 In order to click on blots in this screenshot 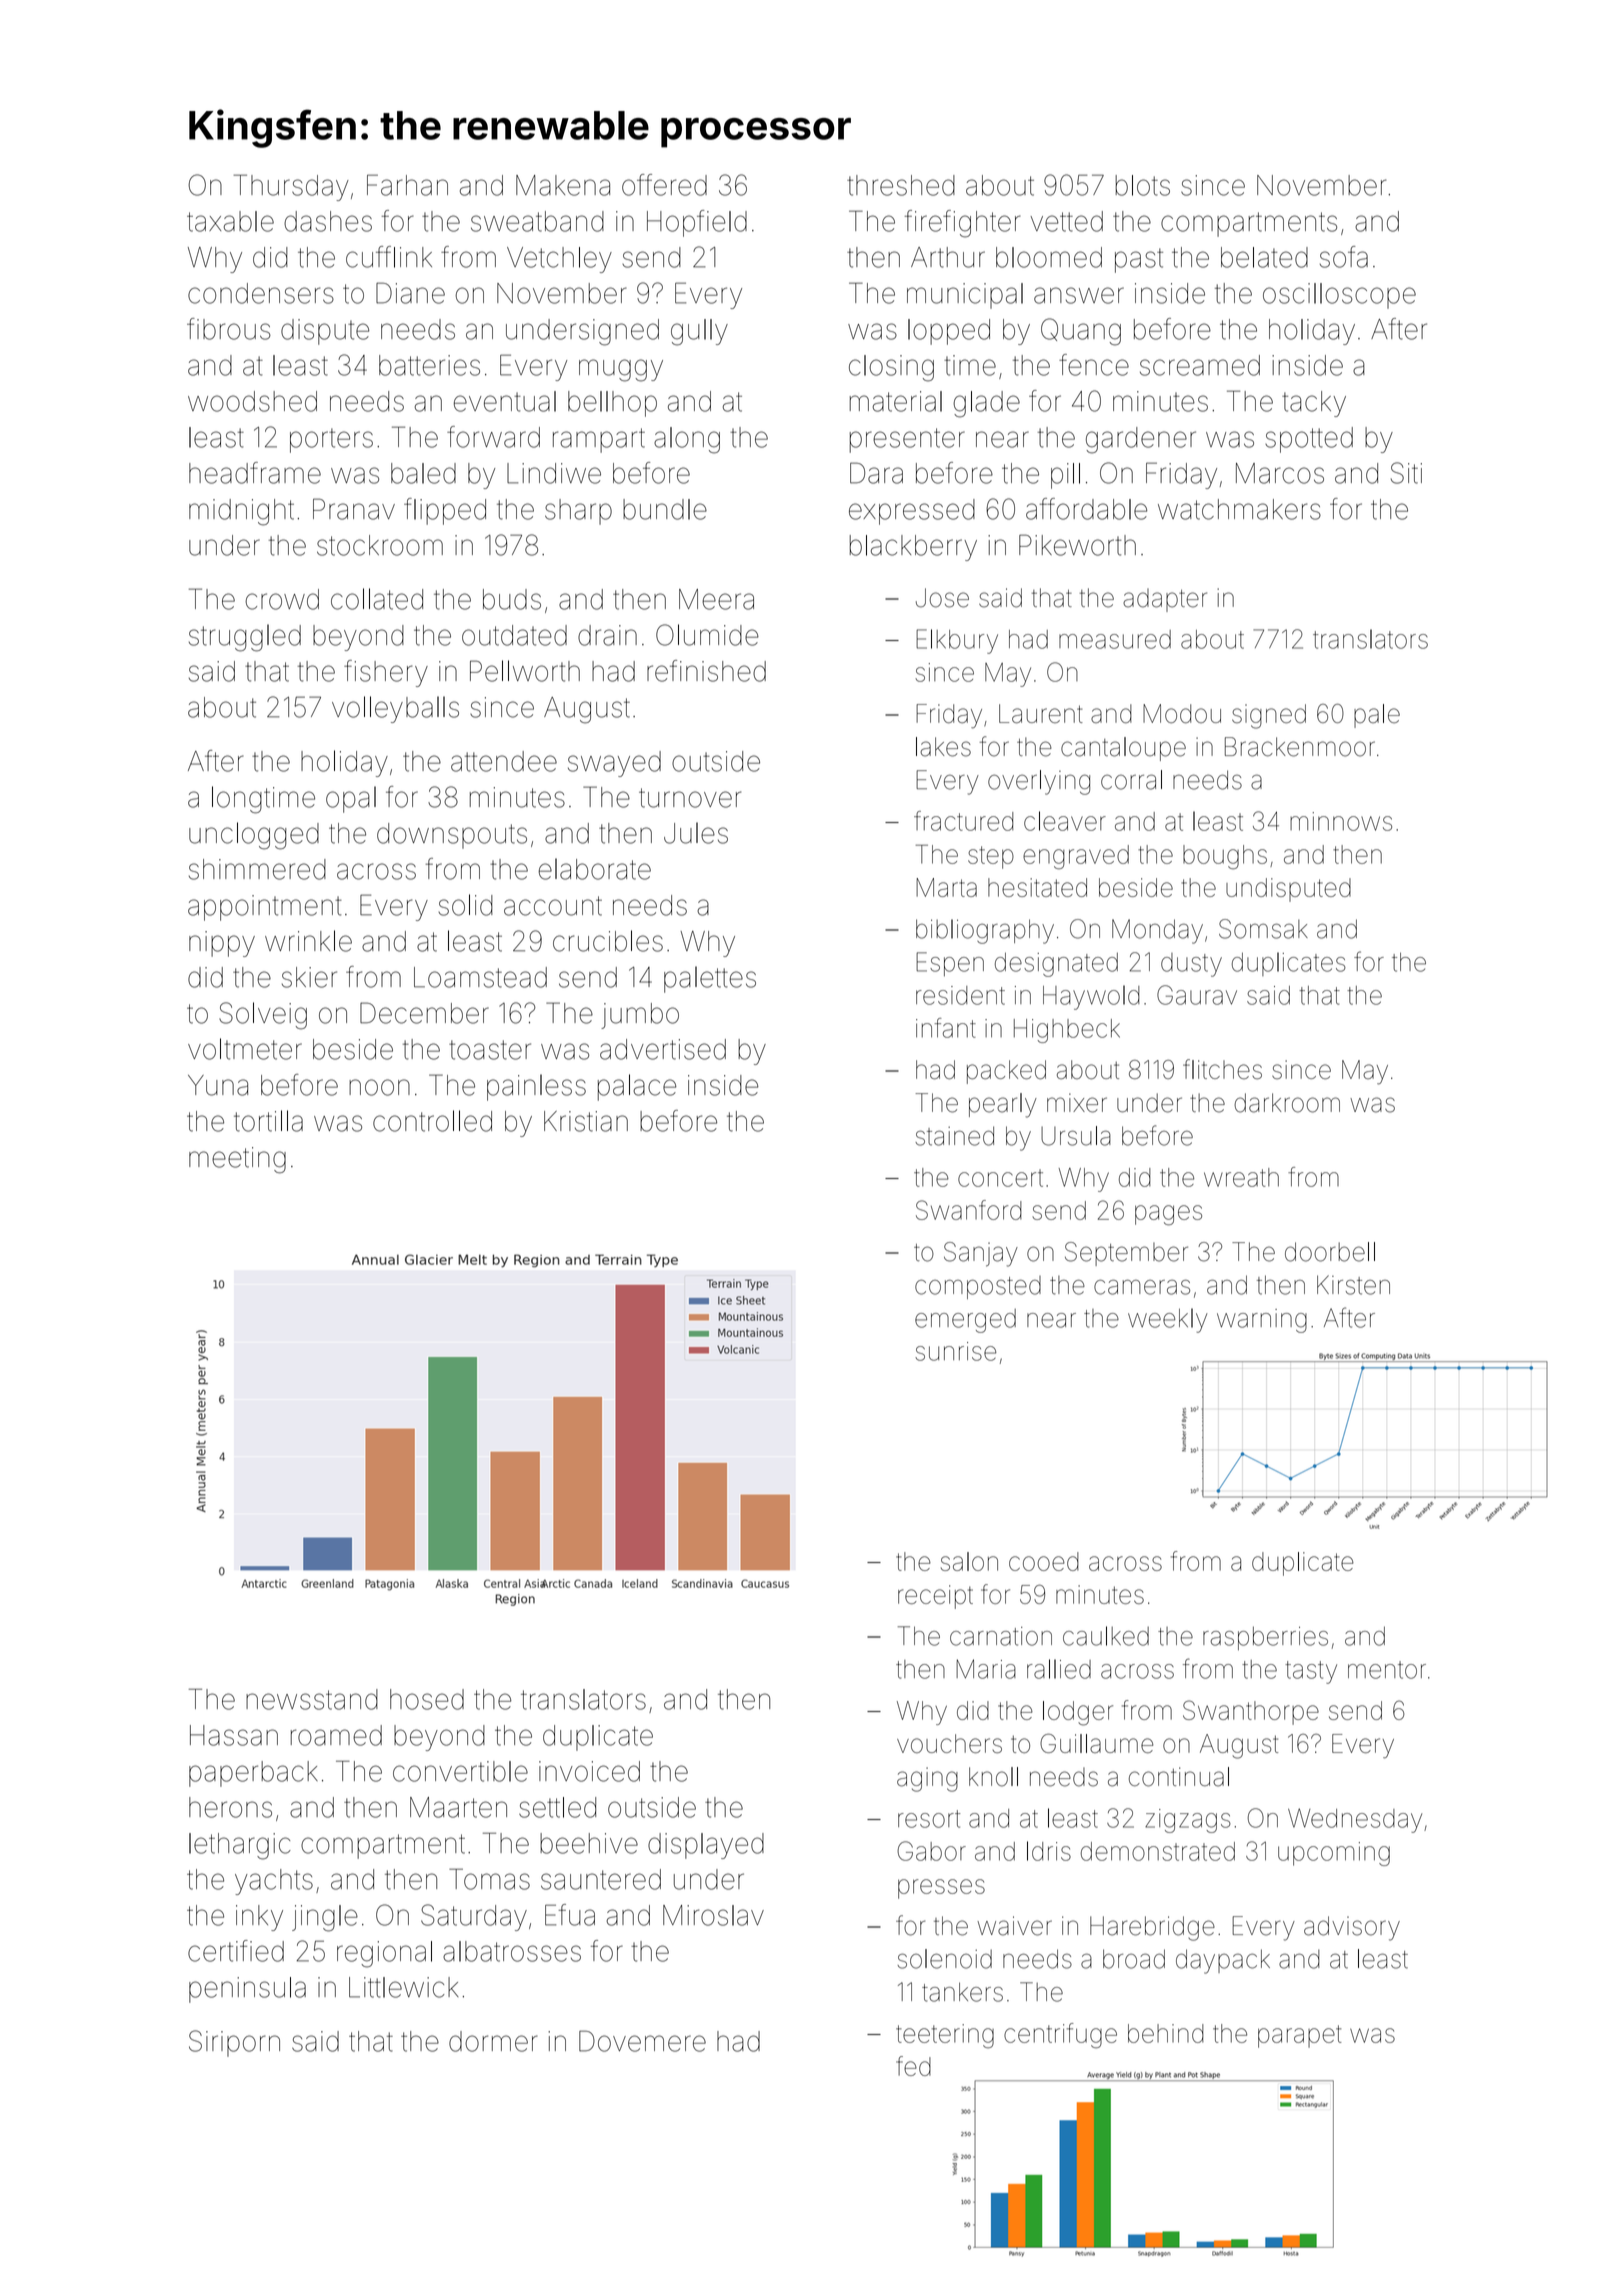, I will do `click(1142, 185)`.
